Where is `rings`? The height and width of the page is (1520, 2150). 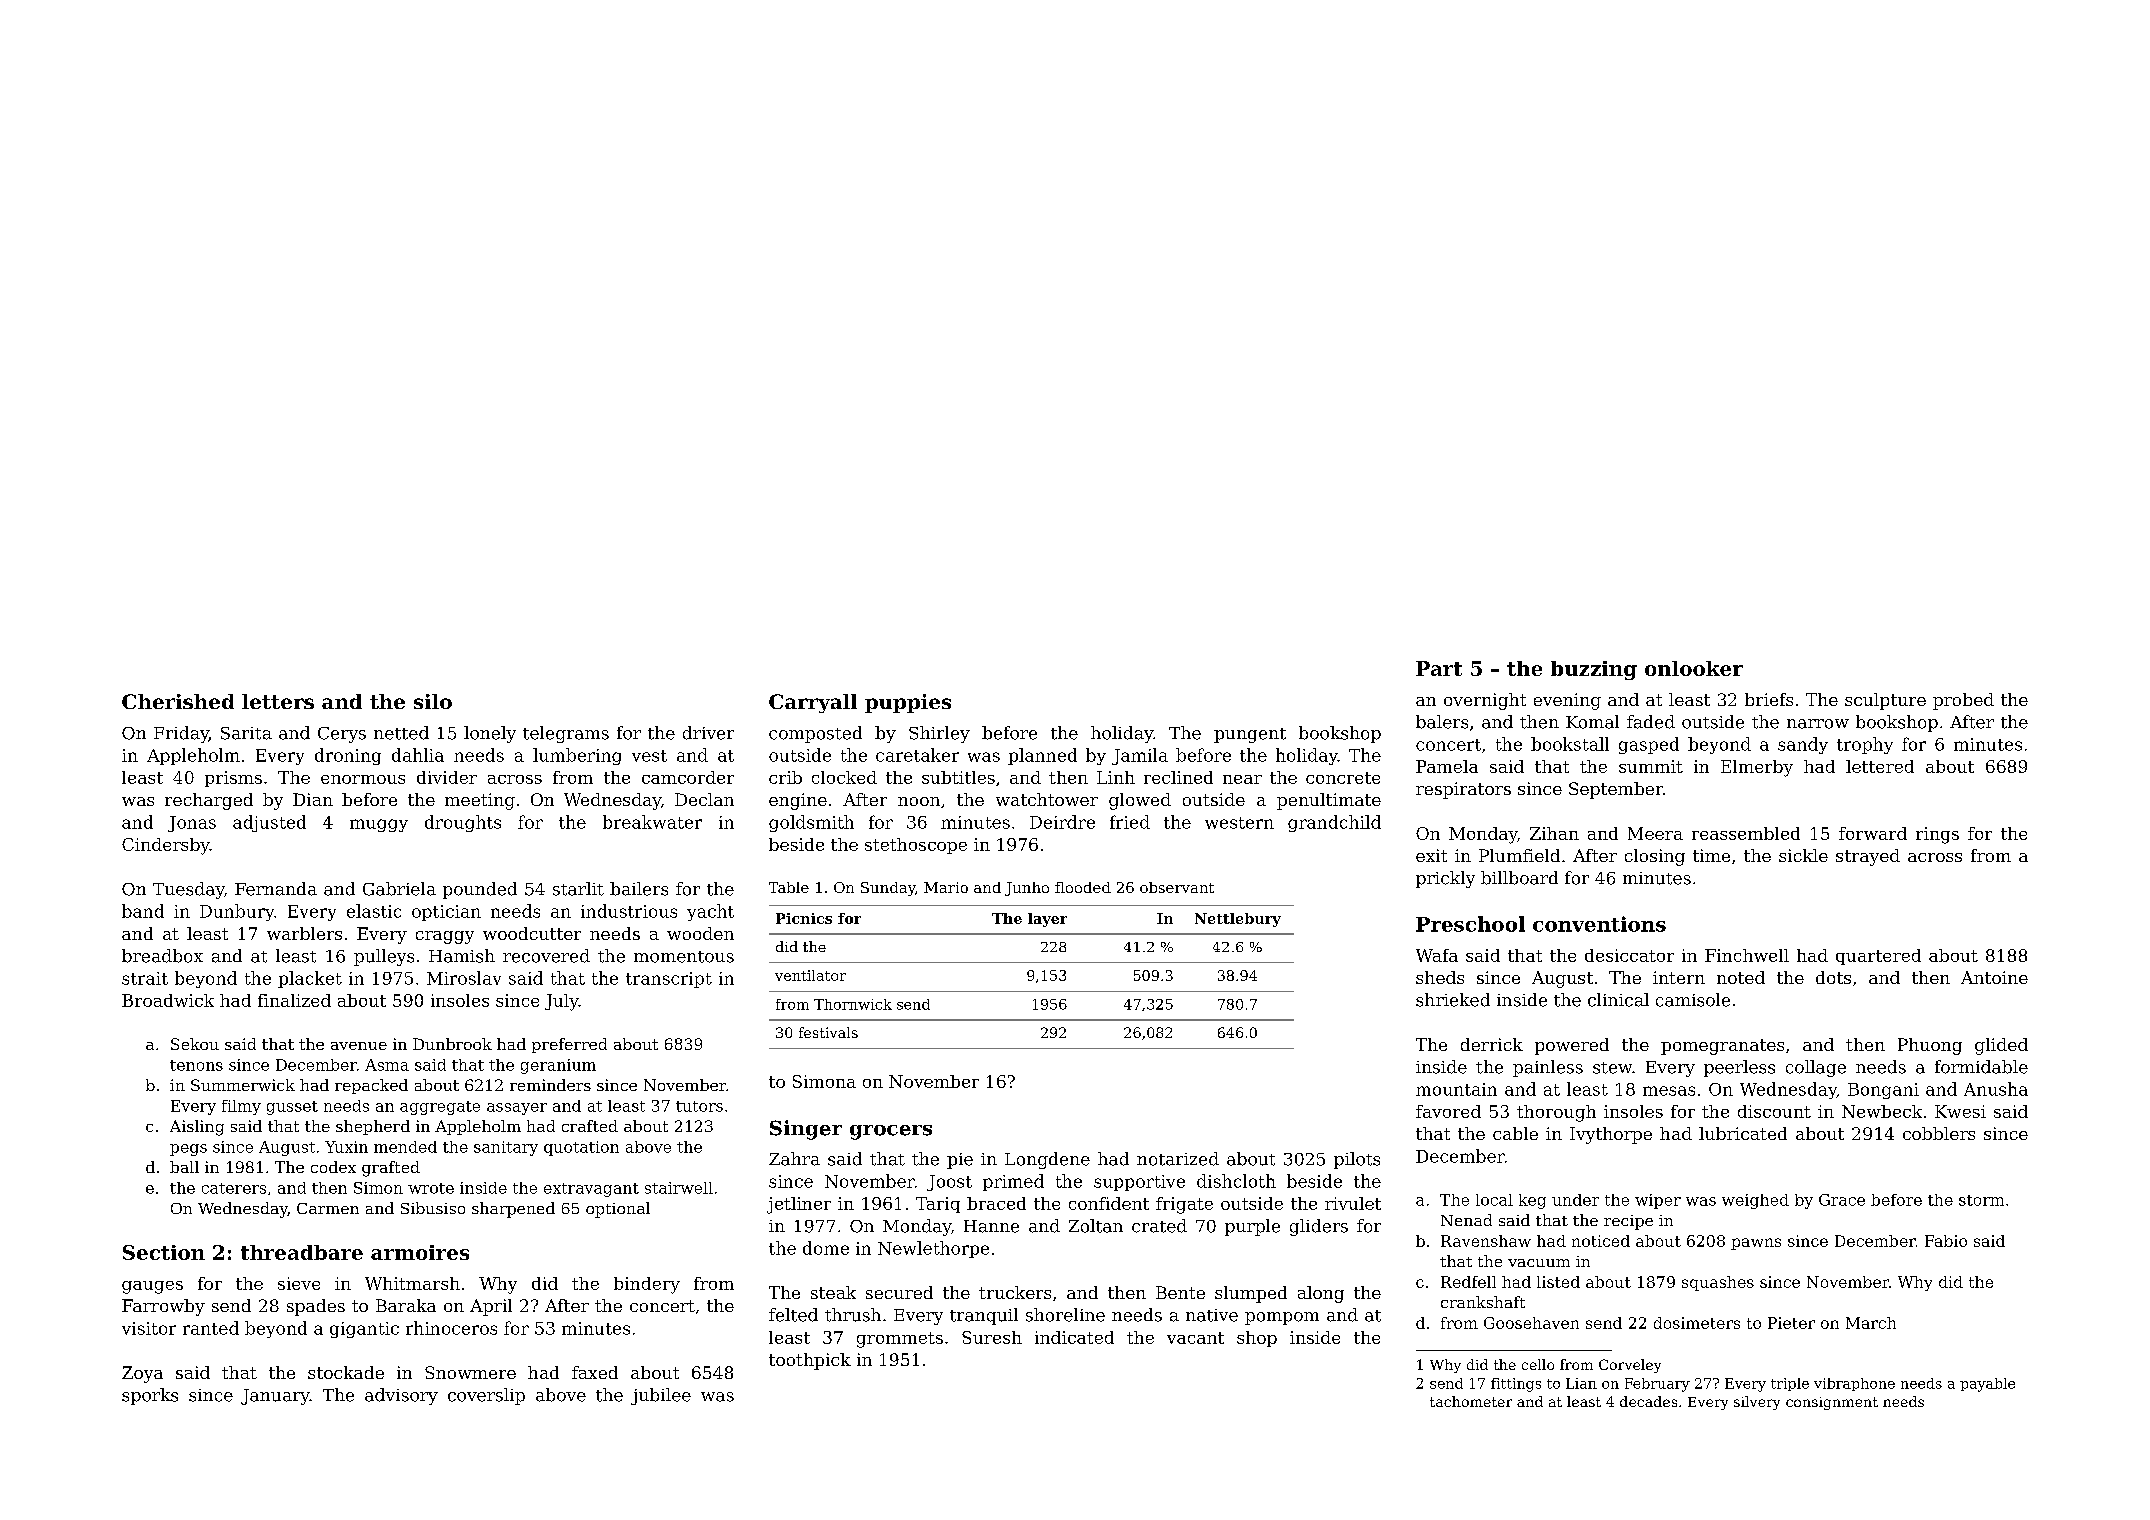
rings is located at coordinates (1937, 835).
